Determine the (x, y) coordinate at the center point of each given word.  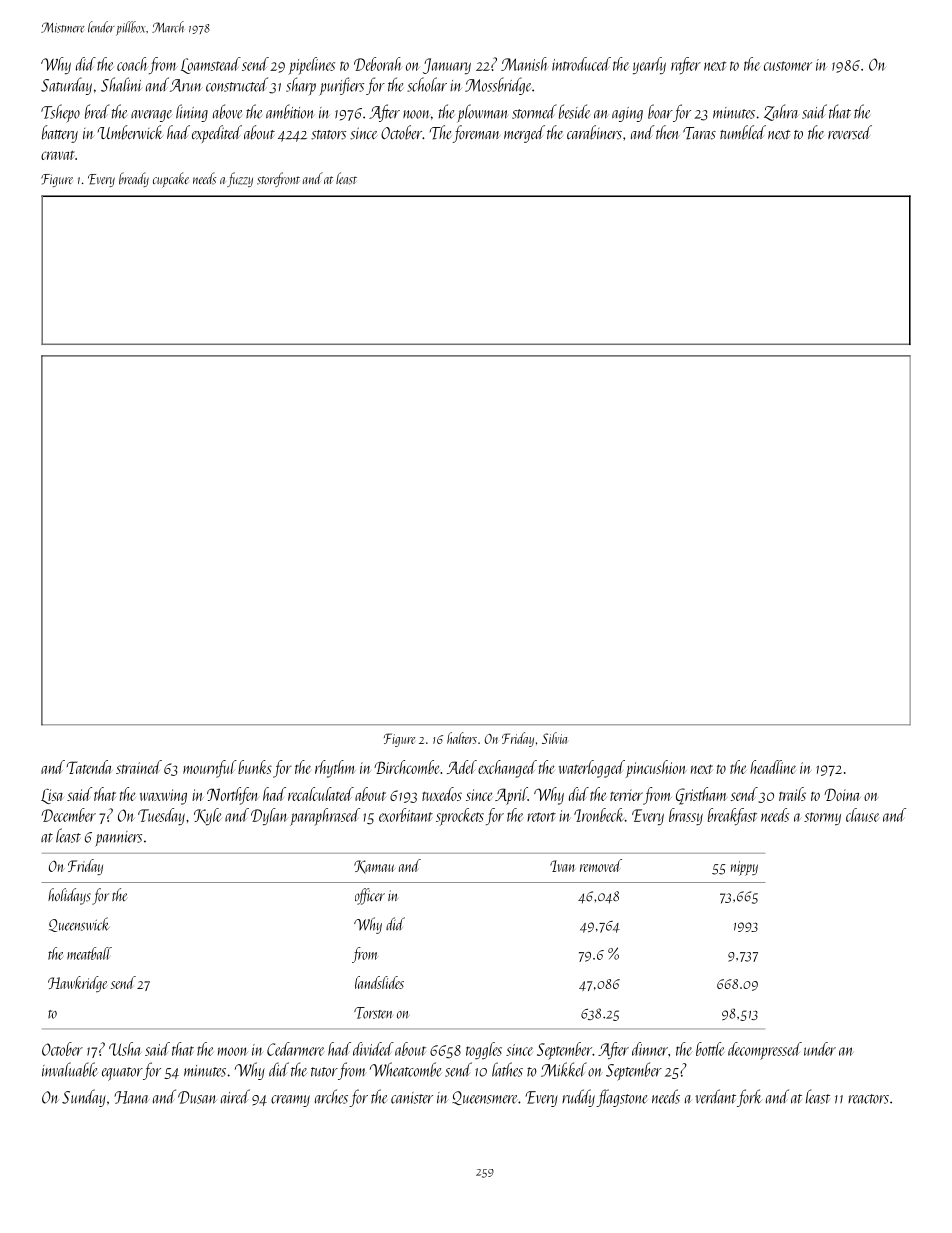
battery (60, 134)
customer (788, 66)
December (69, 815)
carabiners (594, 132)
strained (139, 767)
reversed (850, 132)
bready (134, 179)
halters (462, 738)
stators (328, 135)
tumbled (743, 132)
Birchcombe (407, 767)
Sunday (84, 1098)
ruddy (578, 1098)
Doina (843, 794)
